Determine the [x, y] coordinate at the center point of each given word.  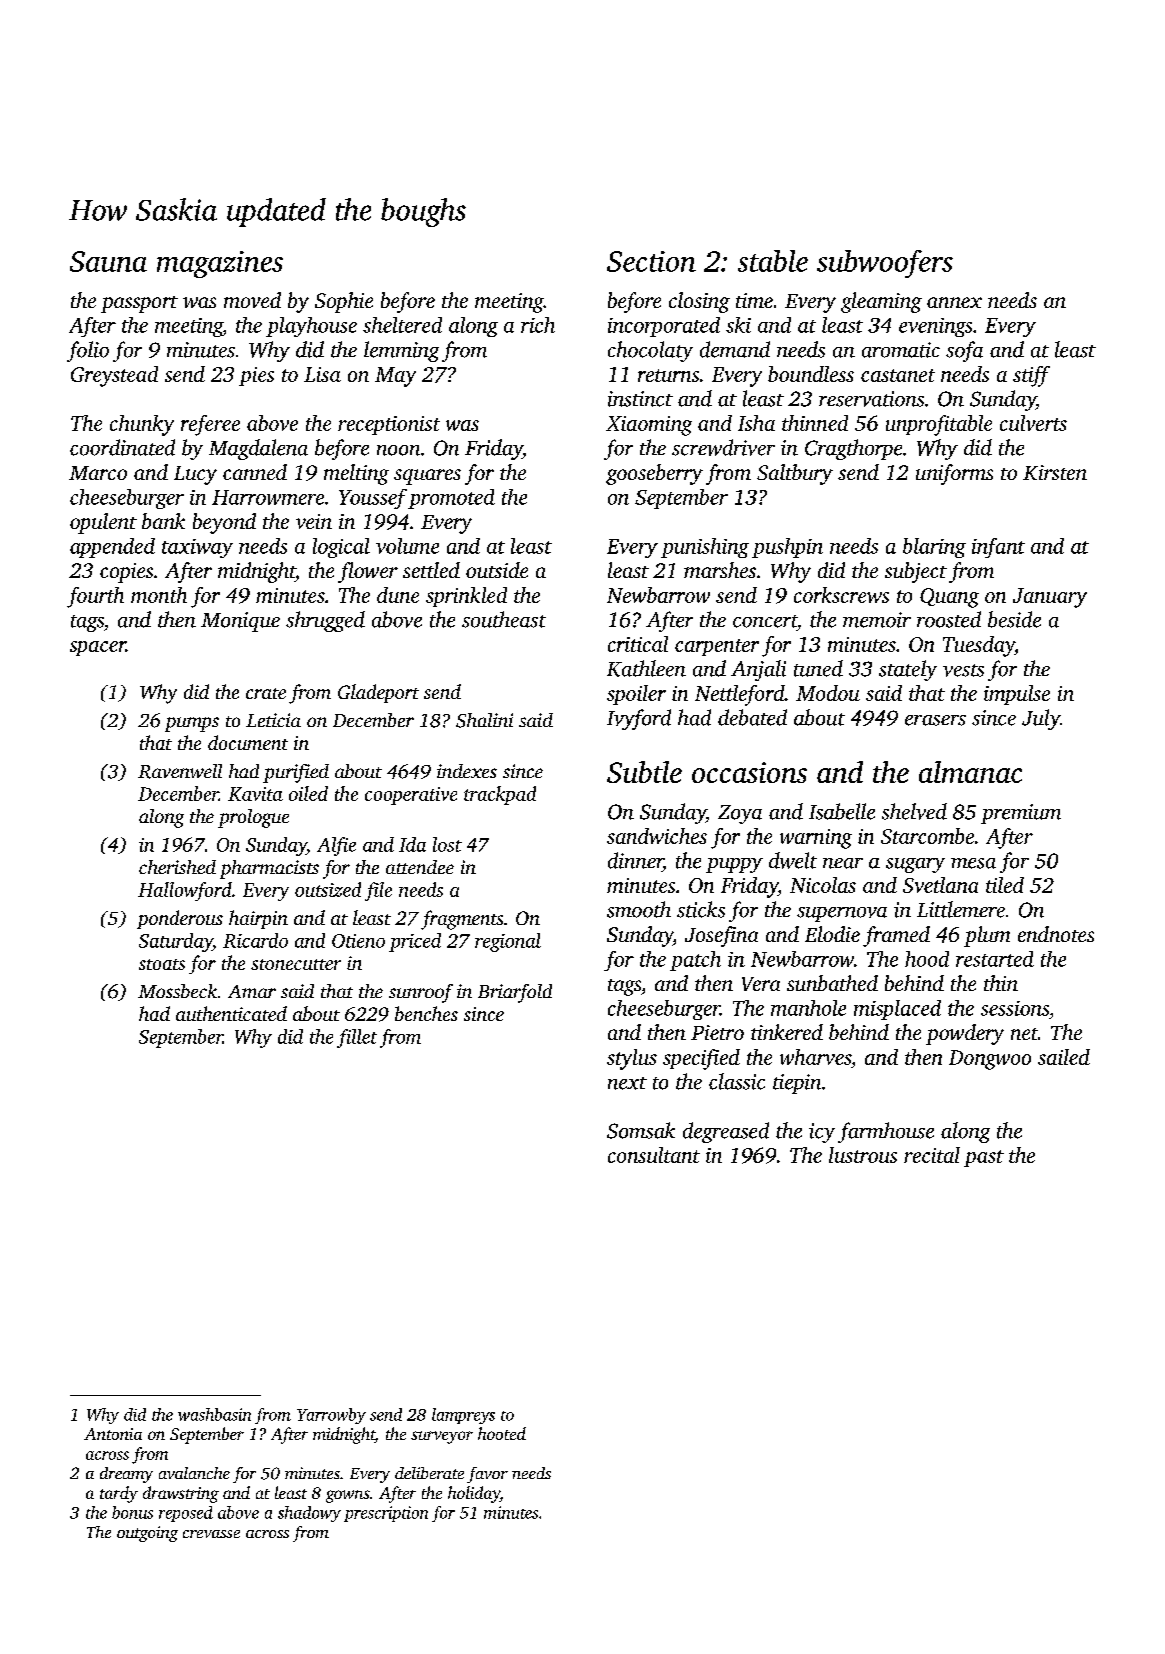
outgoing [147, 1534]
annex [954, 302]
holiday [474, 1494]
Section [651, 261]
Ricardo [255, 940]
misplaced [897, 1010]
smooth [639, 909]
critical [638, 644]
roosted [949, 619]
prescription [386, 1514]
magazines [220, 264]
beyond [224, 523]
